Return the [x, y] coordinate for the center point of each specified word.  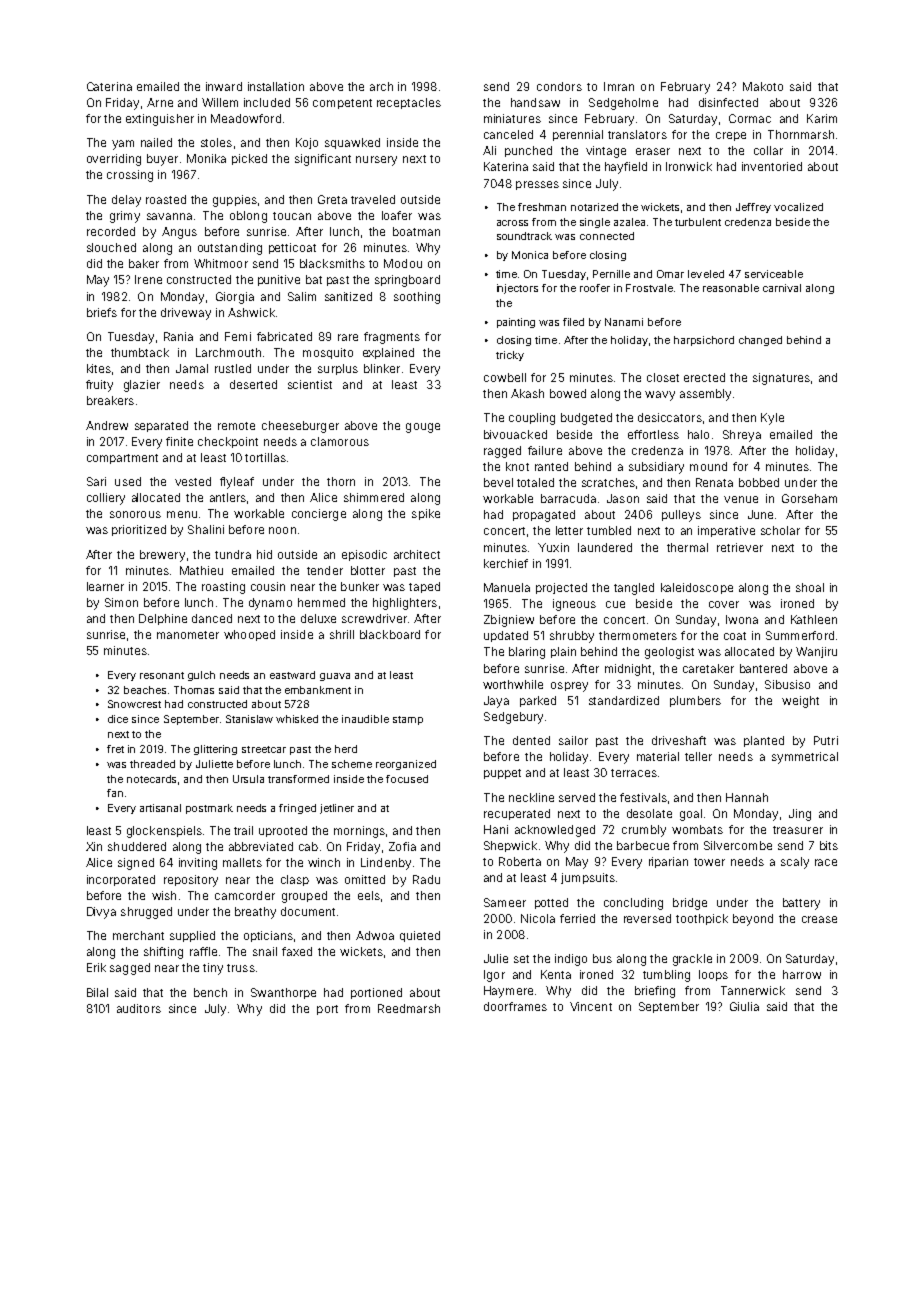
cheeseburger [300, 427]
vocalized [798, 207]
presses [537, 185]
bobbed [759, 482]
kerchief [506, 563]
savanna [169, 216]
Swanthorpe [283, 993]
